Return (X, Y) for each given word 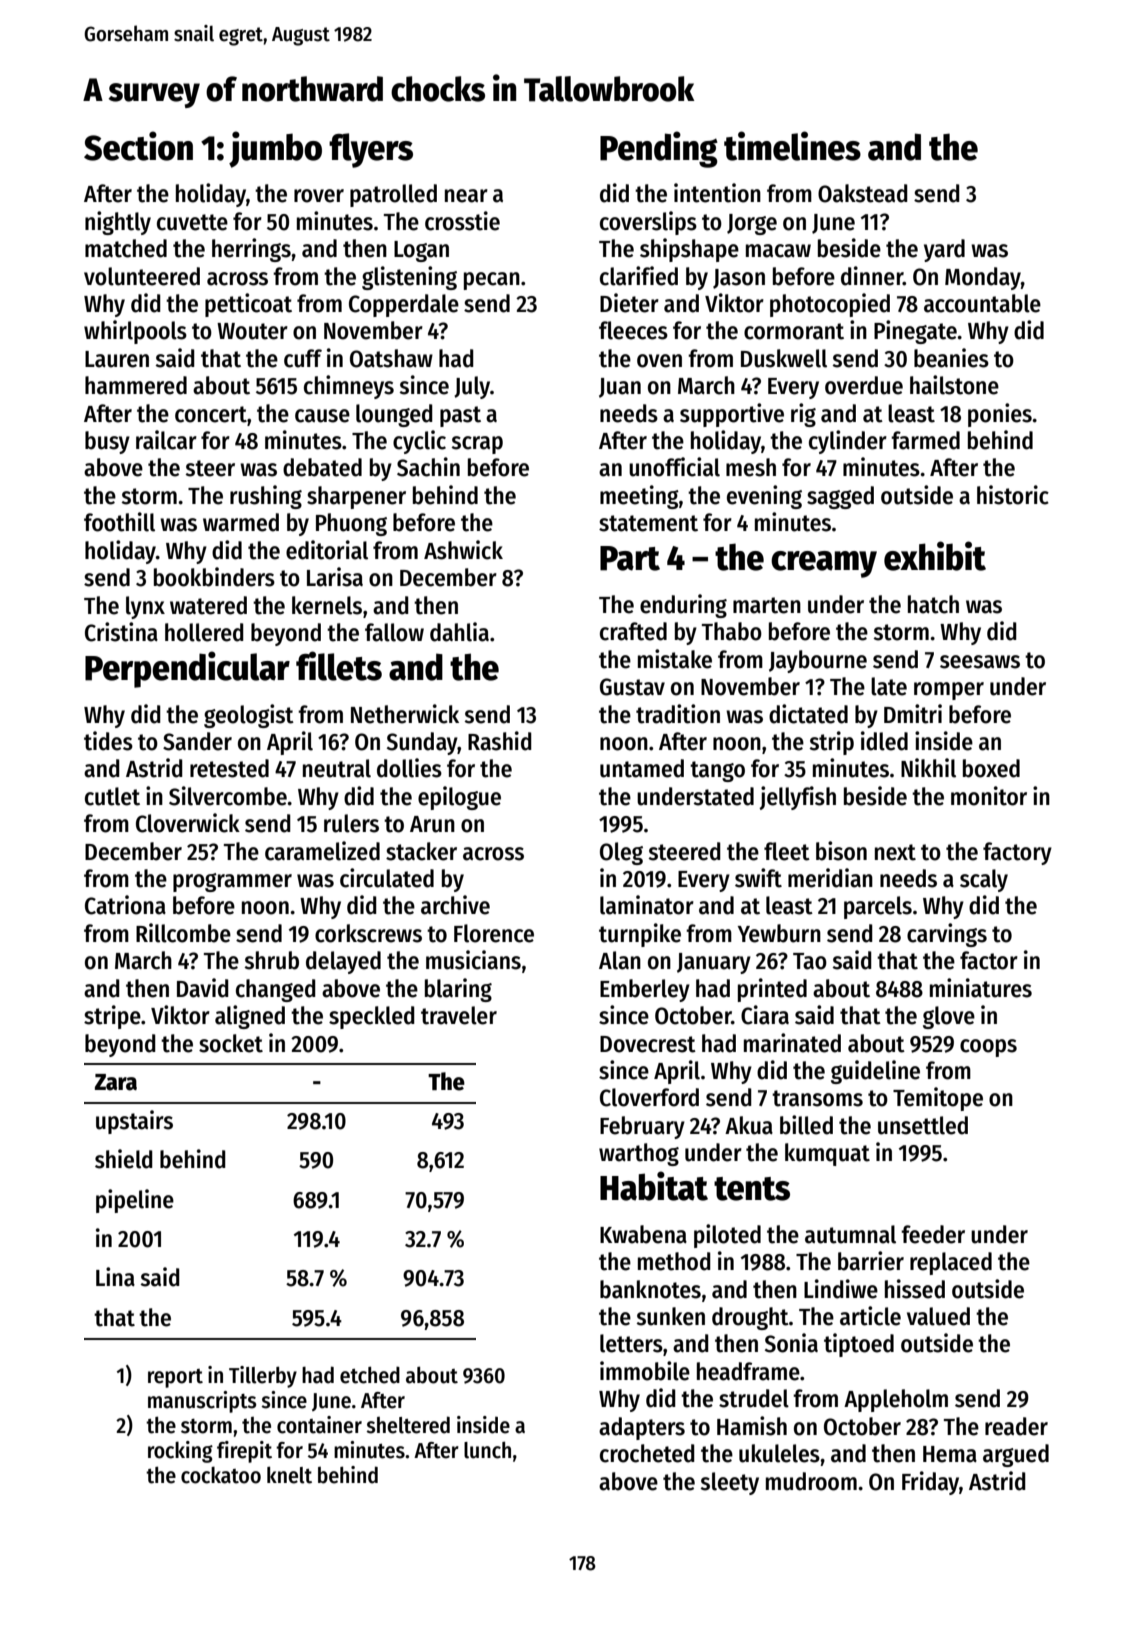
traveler (459, 1015)
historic (1013, 495)
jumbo (275, 149)
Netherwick (405, 714)
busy (107, 442)
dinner (872, 276)
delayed (343, 962)
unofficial (674, 467)
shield (124, 1159)
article (870, 1316)
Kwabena (643, 1234)
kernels (327, 605)
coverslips (648, 223)
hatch (933, 604)
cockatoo (221, 1475)
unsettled (923, 1125)
